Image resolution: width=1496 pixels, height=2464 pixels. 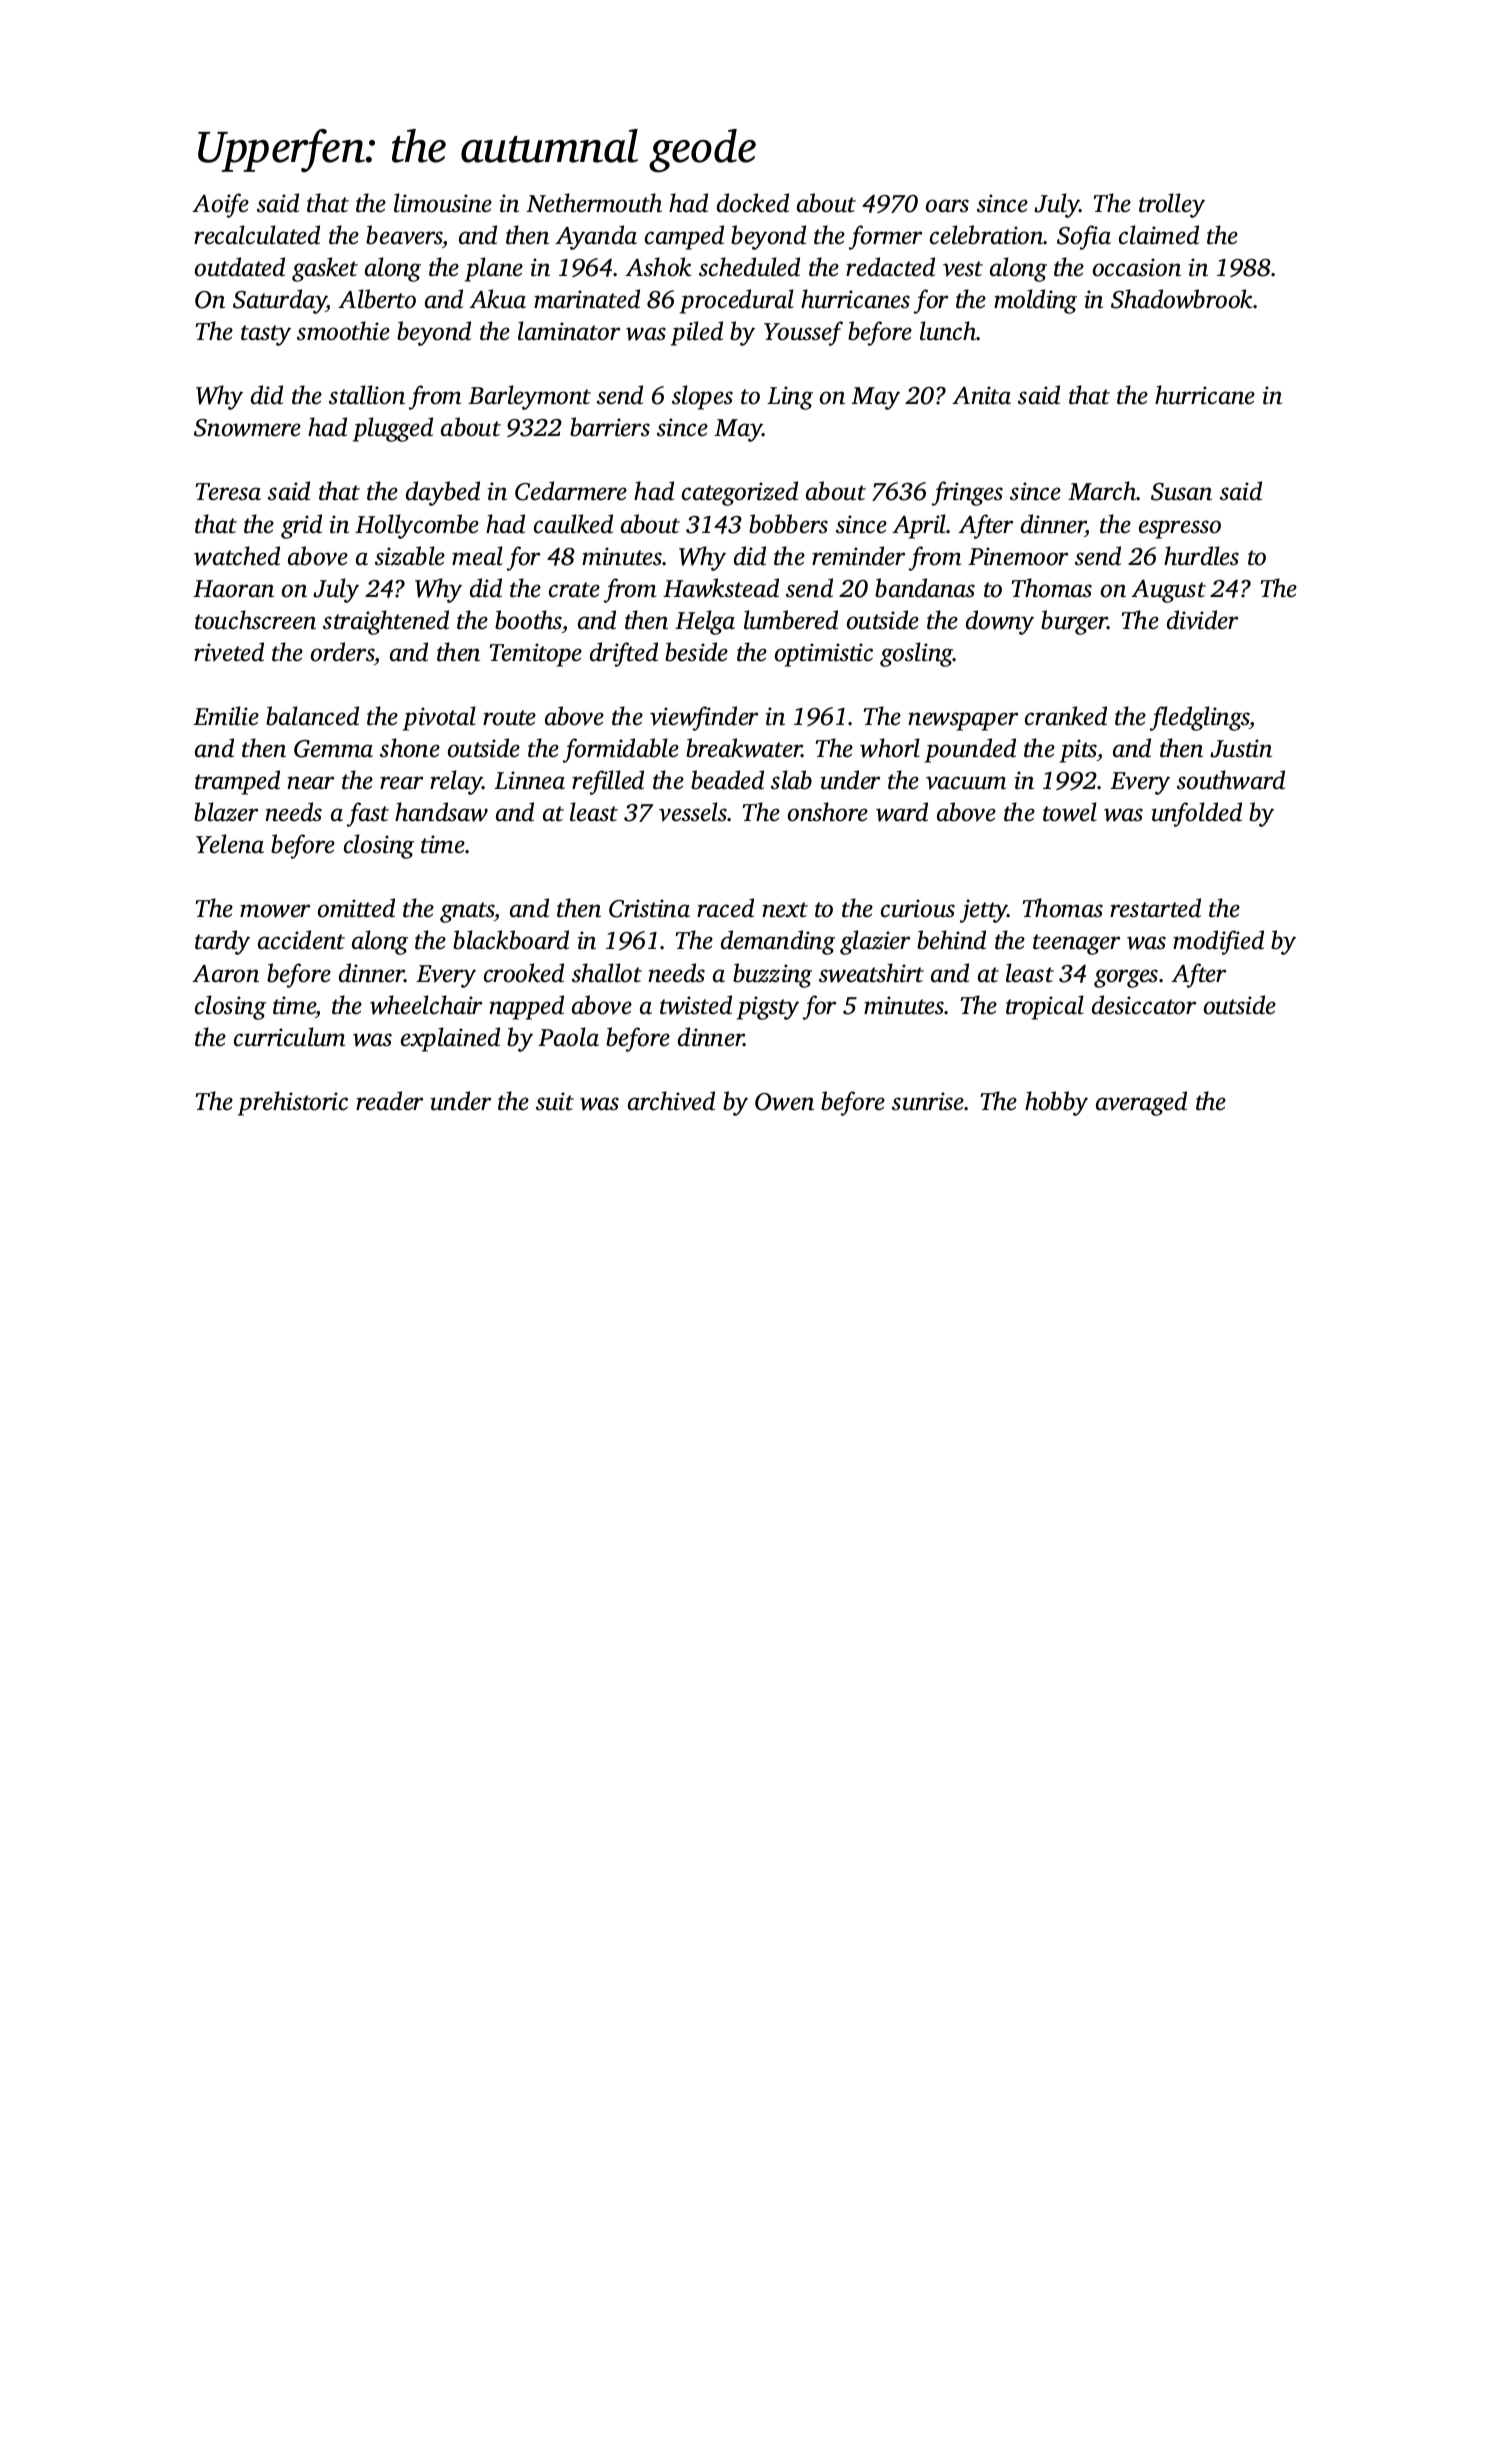 What do you see at coordinates (649, 908) in the screenshot?
I see `Cristina` at bounding box center [649, 908].
